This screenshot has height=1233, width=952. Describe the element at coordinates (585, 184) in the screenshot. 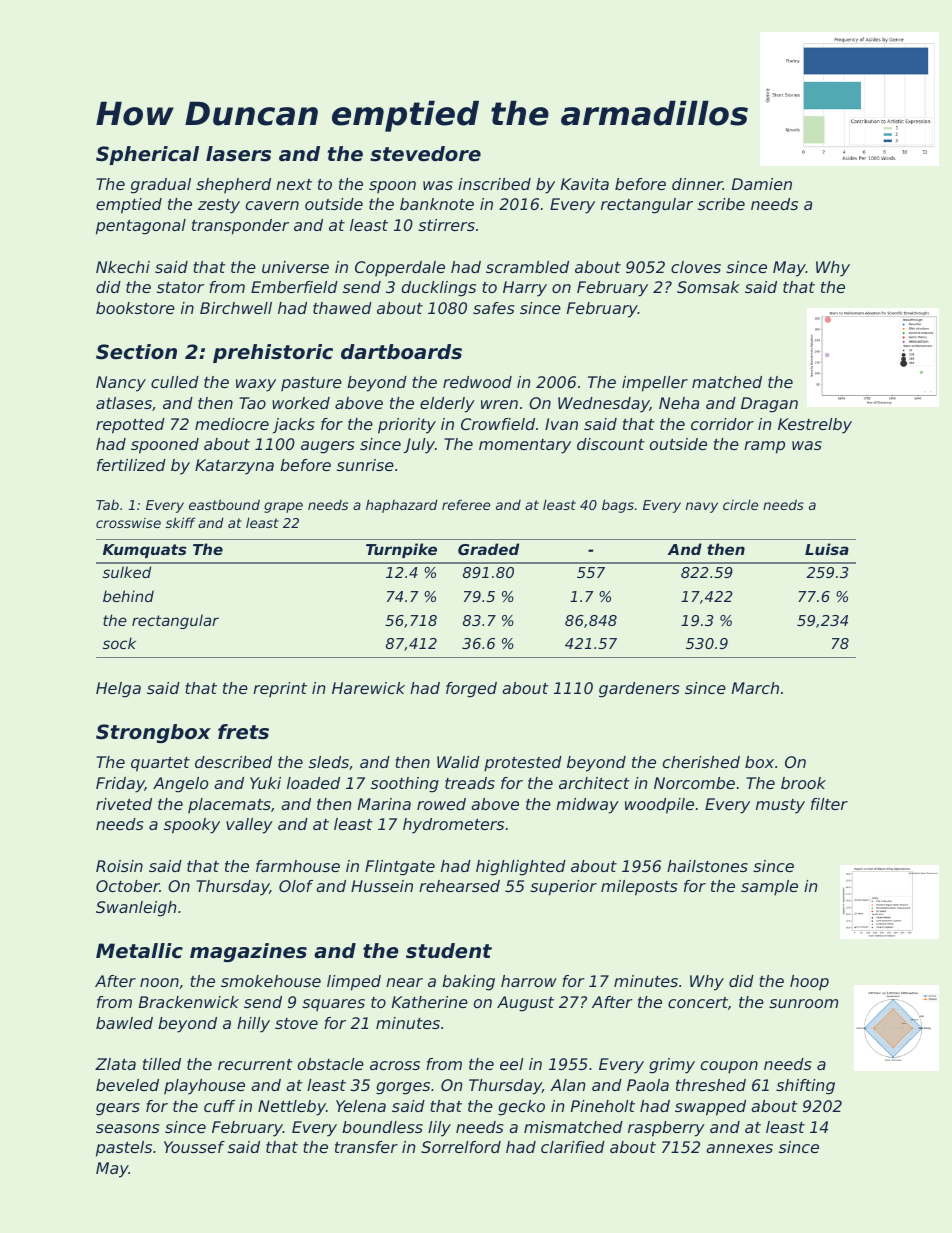

I see `Kavita` at that location.
